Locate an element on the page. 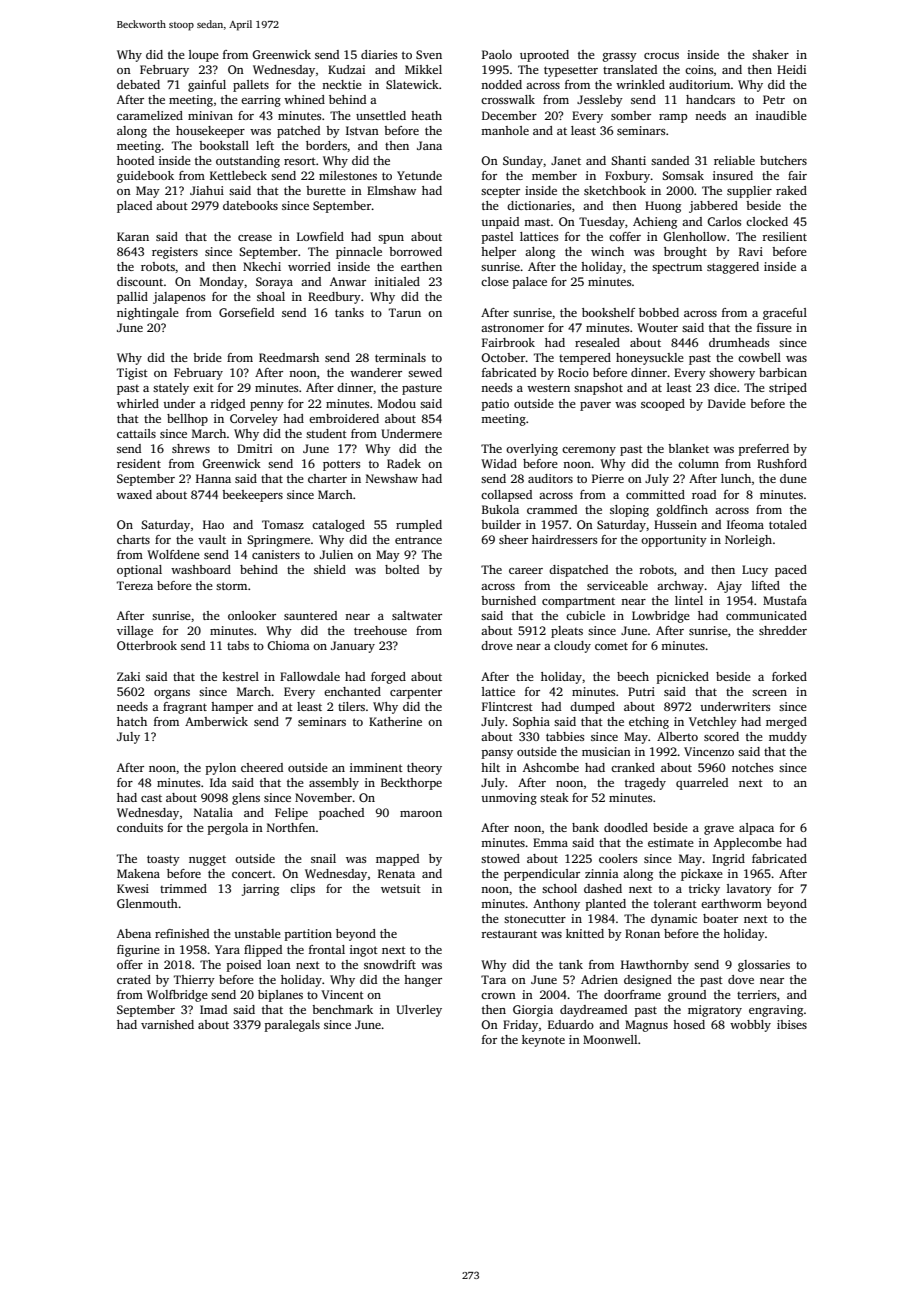 The image size is (924, 1308). varnished is located at coordinates (167, 1024).
